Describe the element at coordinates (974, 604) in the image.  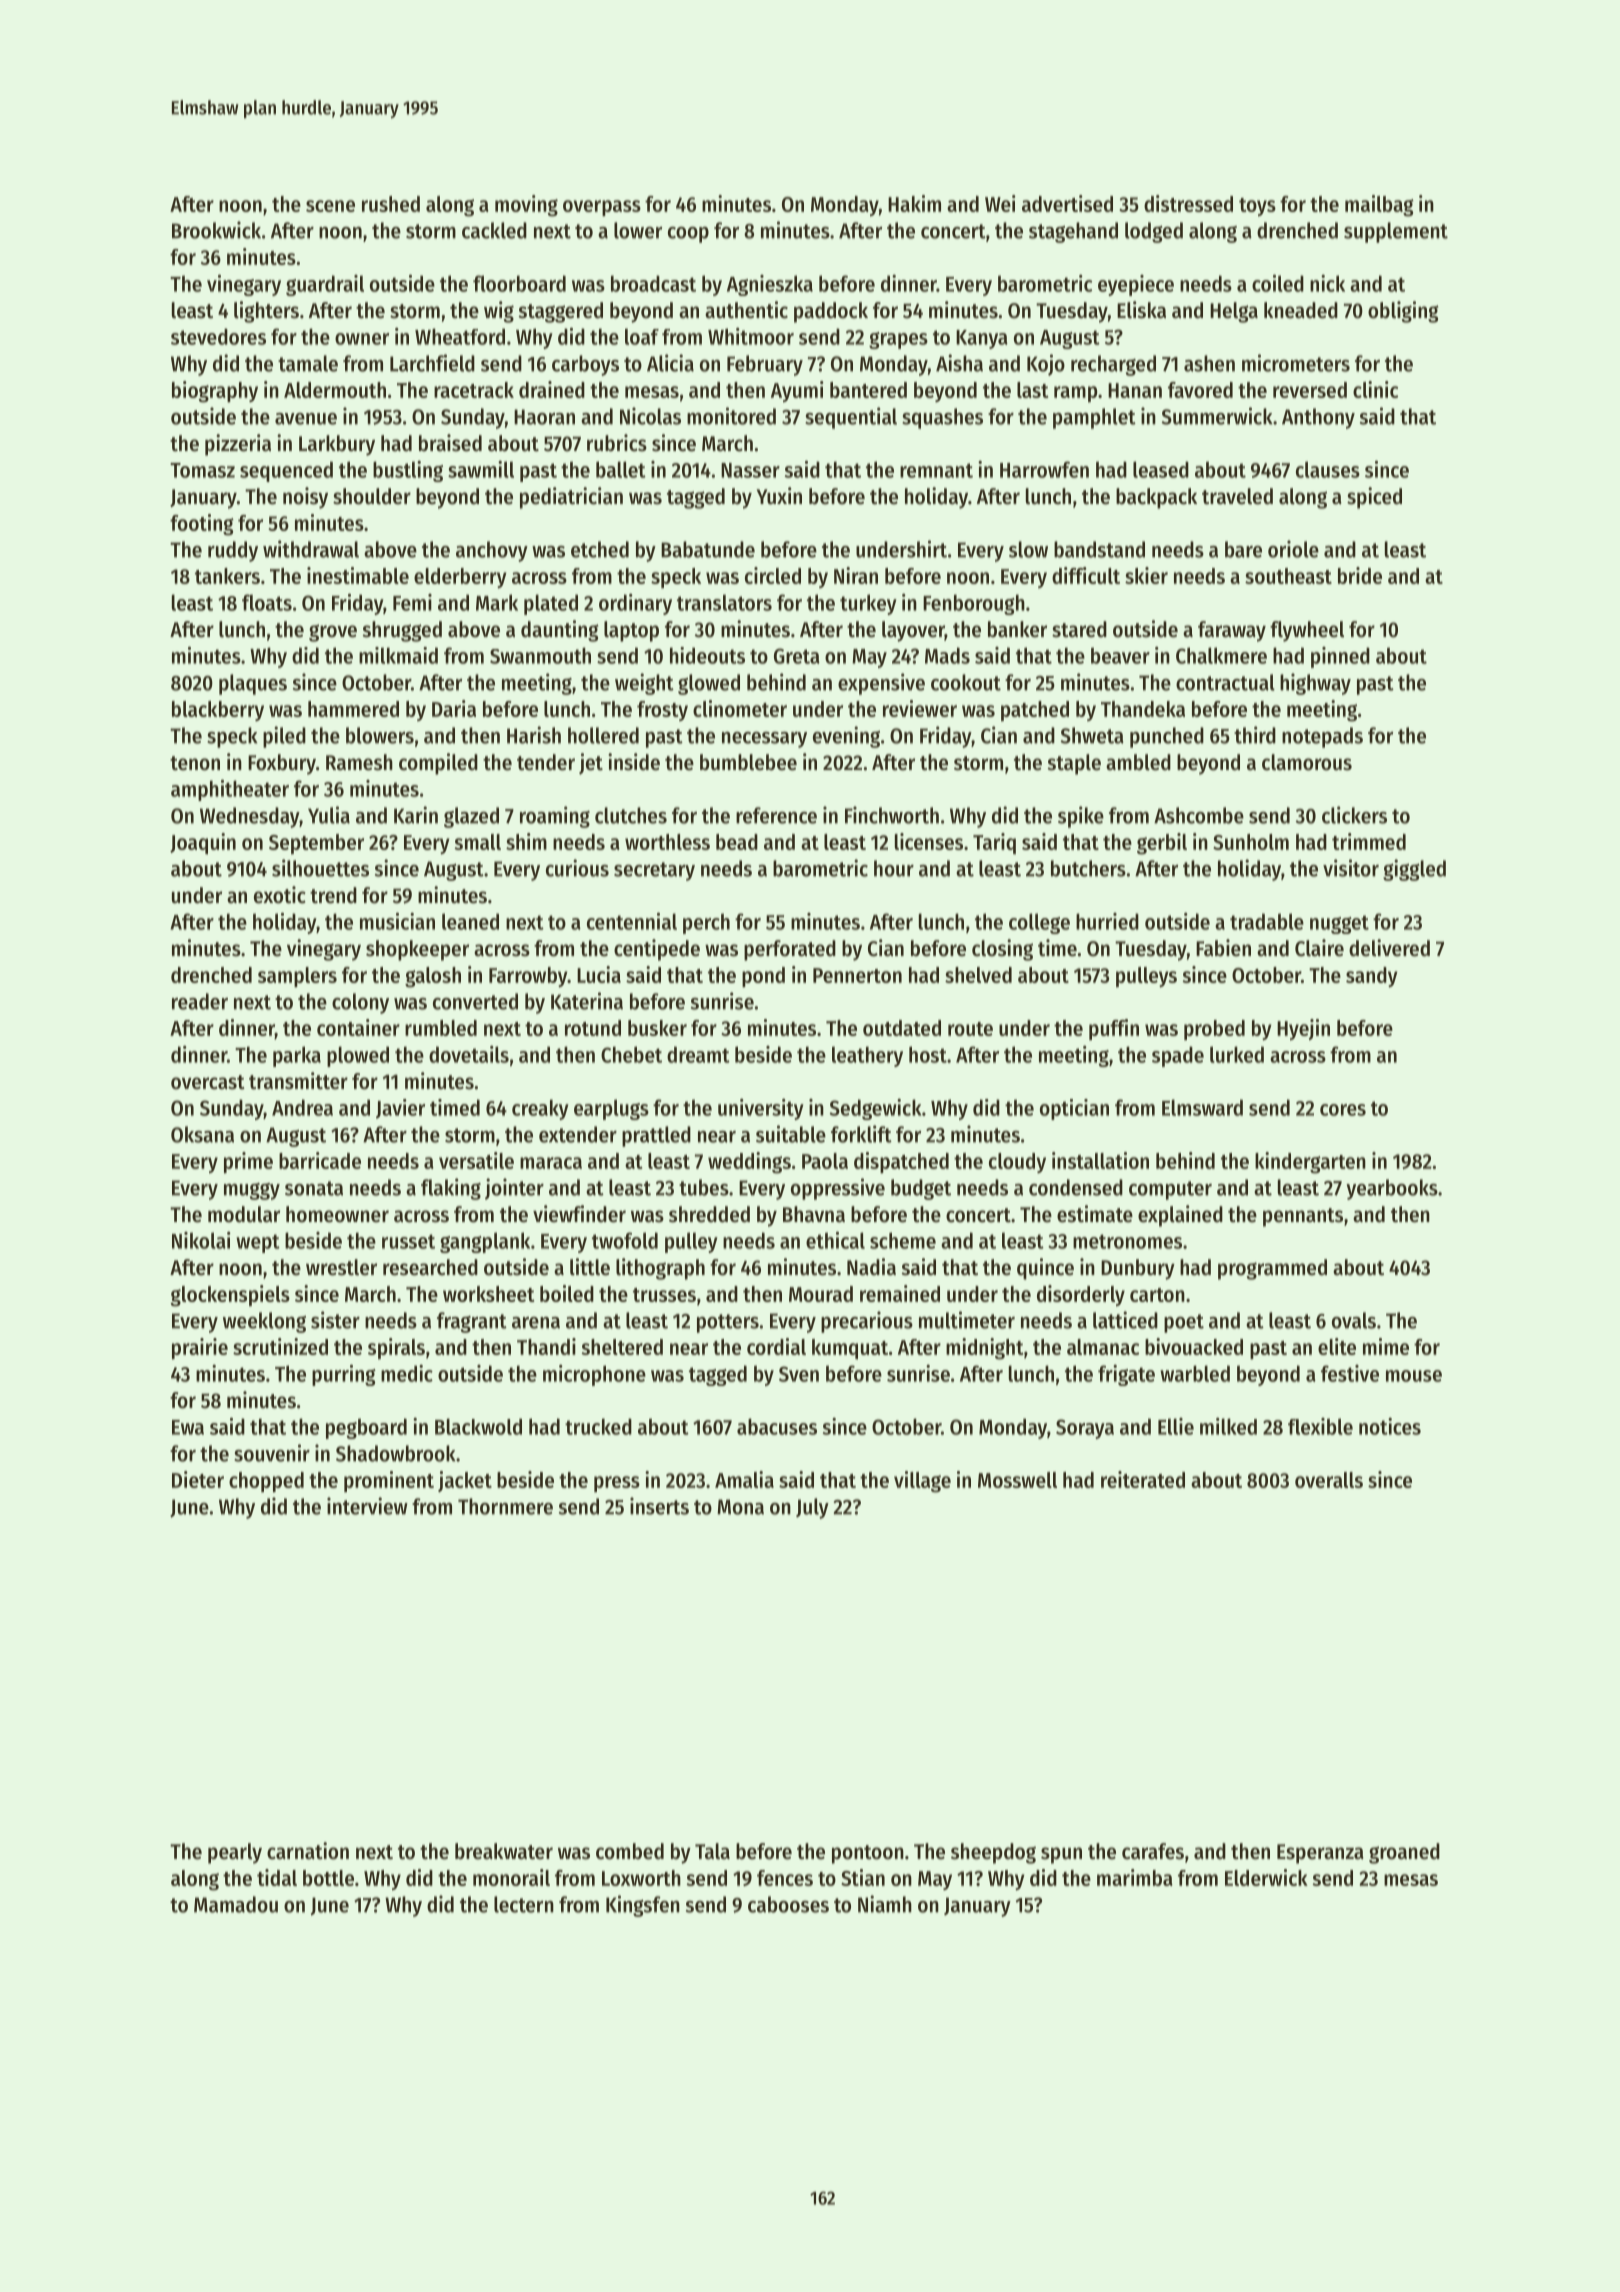
I see `Fenborough` at that location.
